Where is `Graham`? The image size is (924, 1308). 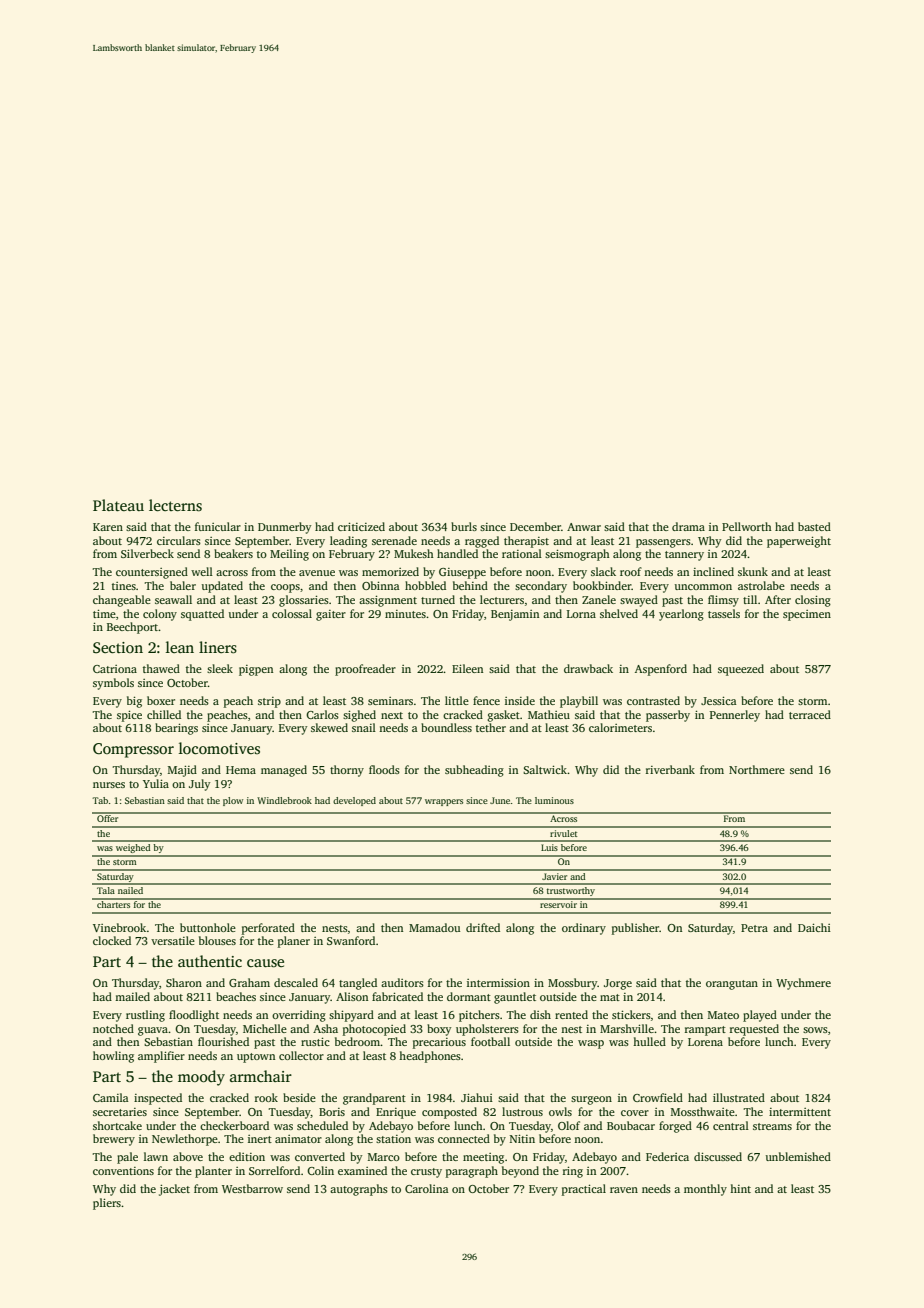
Graham is located at coordinates (249, 982).
